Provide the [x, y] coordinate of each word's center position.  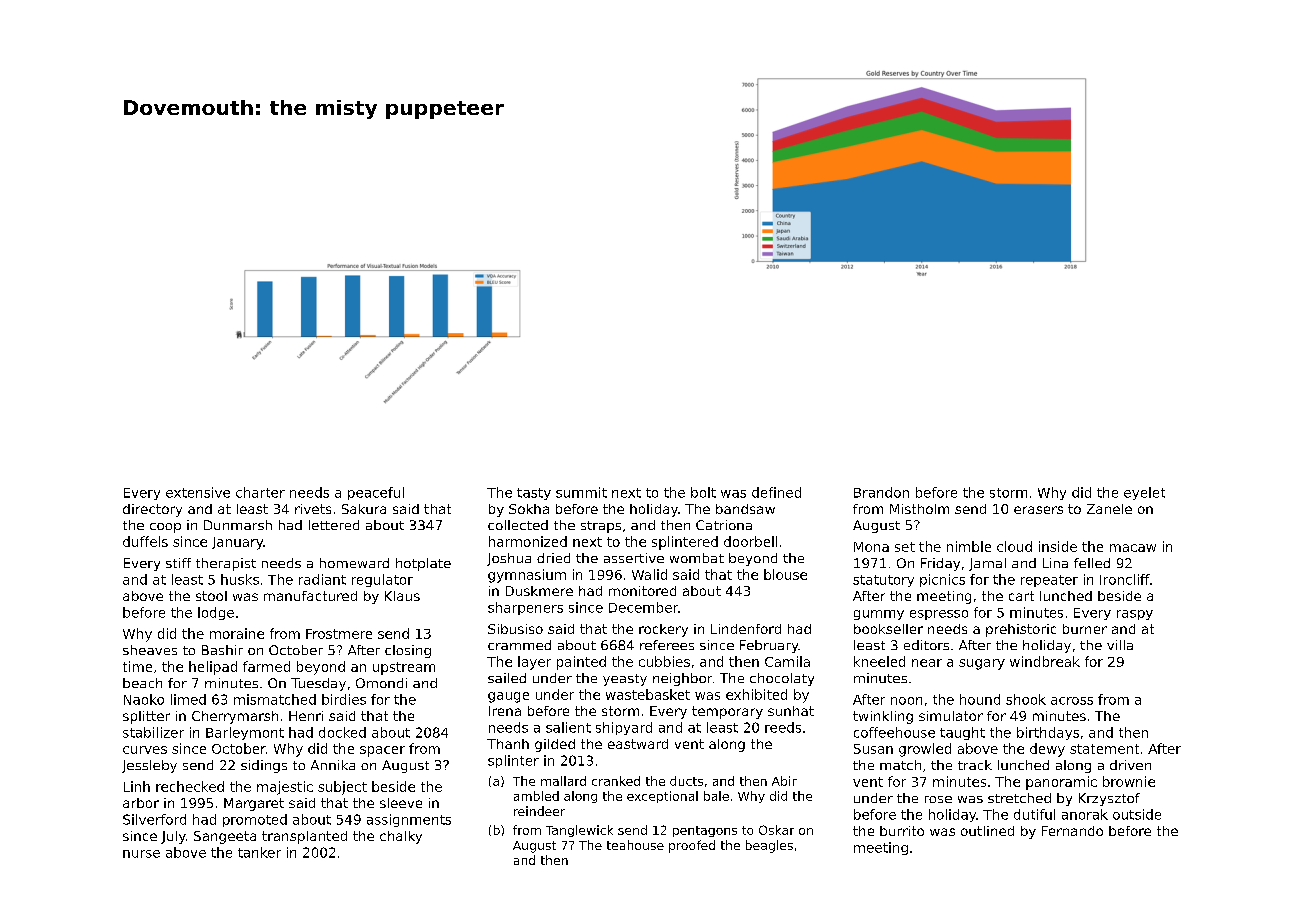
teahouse [635, 845]
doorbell [750, 541]
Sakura [364, 509]
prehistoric [1021, 630]
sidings [264, 766]
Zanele [1109, 509]
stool [211, 596]
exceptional [662, 797]
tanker [259, 852]
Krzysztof [1109, 799]
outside [1137, 814]
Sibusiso [515, 629]
